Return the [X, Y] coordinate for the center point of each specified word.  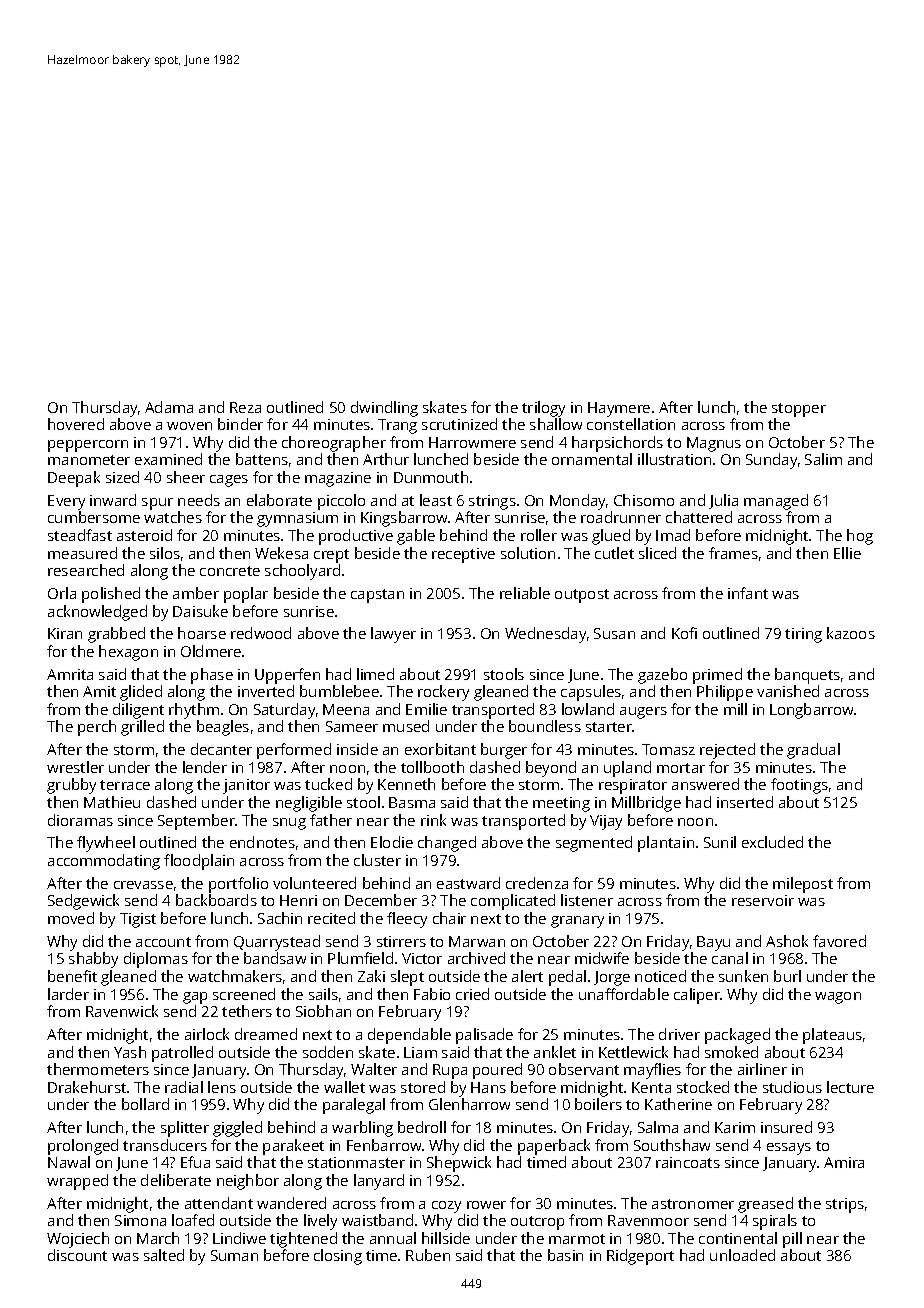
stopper [799, 410]
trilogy [543, 409]
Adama [169, 407]
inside [357, 749]
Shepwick [459, 1164]
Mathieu [112, 802]
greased [765, 1205]
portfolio [238, 885]
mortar [681, 768]
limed [375, 674]
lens [222, 1087]
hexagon [128, 653]
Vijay [606, 822]
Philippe [725, 693]
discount [77, 1255]
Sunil [720, 842]
